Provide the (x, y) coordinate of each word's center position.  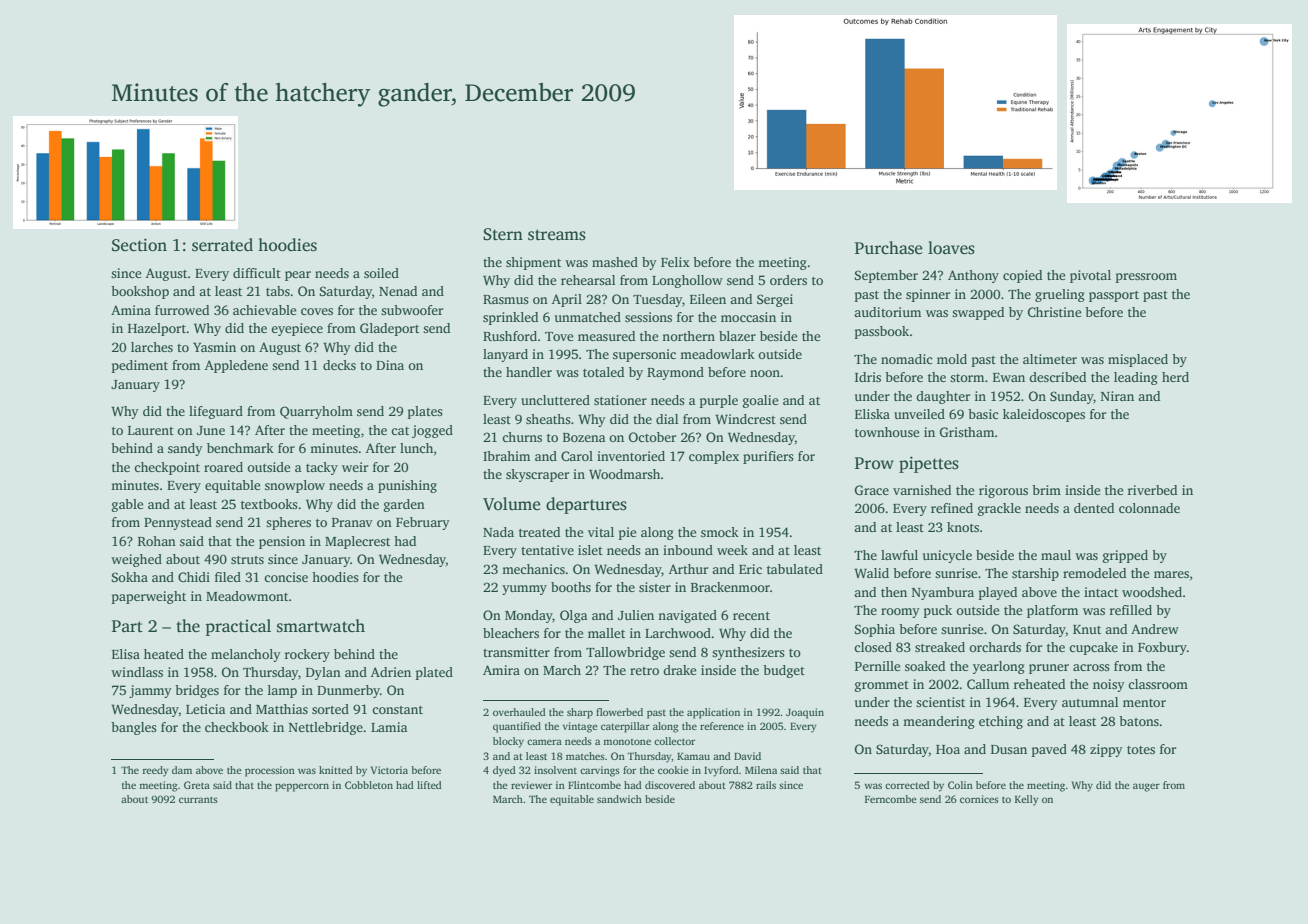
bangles (134, 728)
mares (1171, 574)
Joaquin (805, 713)
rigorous (1003, 491)
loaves (951, 248)
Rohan (157, 541)
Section (139, 245)
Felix (675, 262)
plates (425, 412)
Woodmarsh (624, 474)
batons (1139, 721)
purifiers (768, 457)
